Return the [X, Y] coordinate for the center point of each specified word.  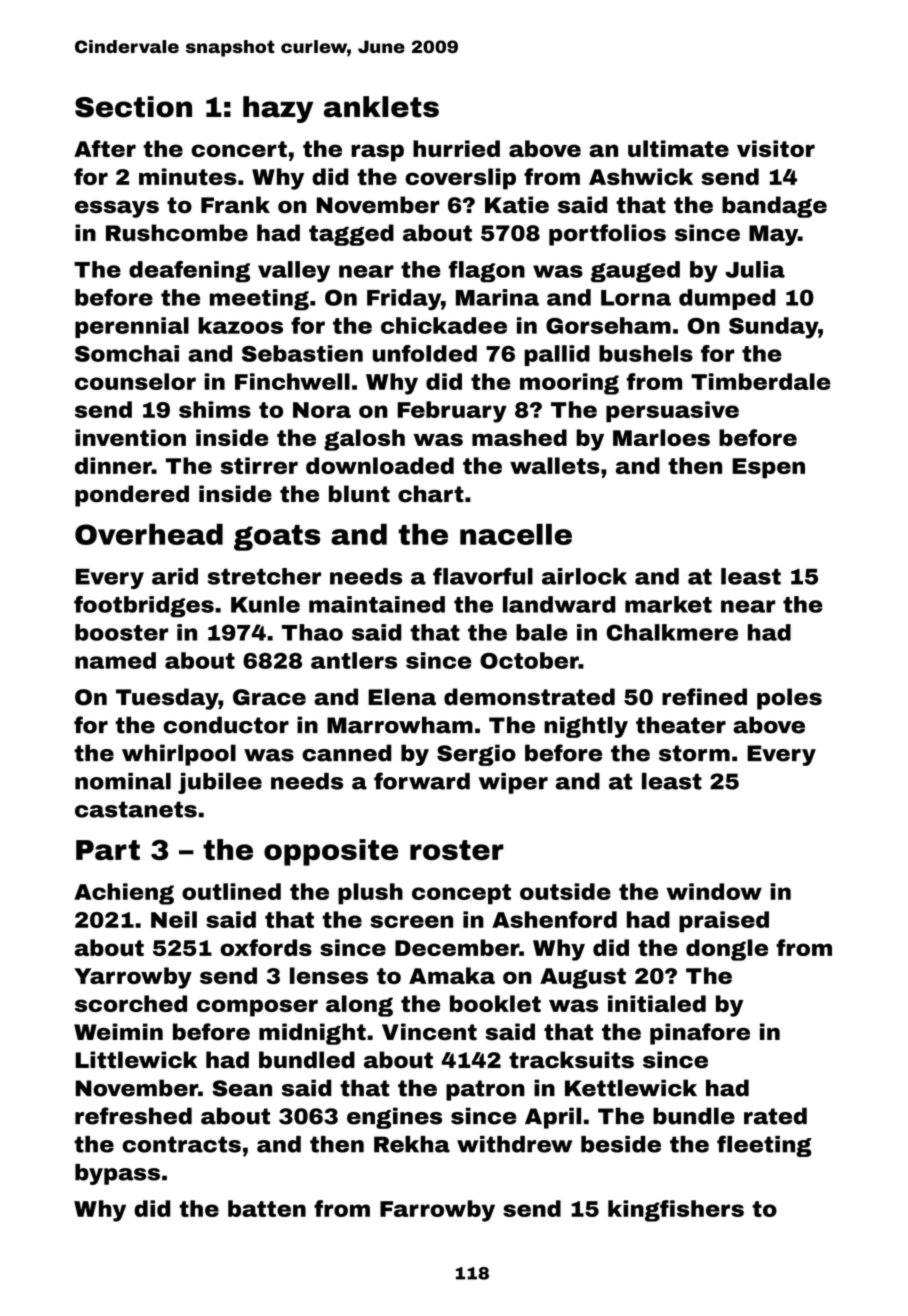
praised [724, 922]
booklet [495, 1003]
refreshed [133, 1116]
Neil [174, 919]
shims [215, 409]
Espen [768, 468]
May [773, 235]
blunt [359, 494]
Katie [517, 205]
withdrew [514, 1144]
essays [117, 209]
